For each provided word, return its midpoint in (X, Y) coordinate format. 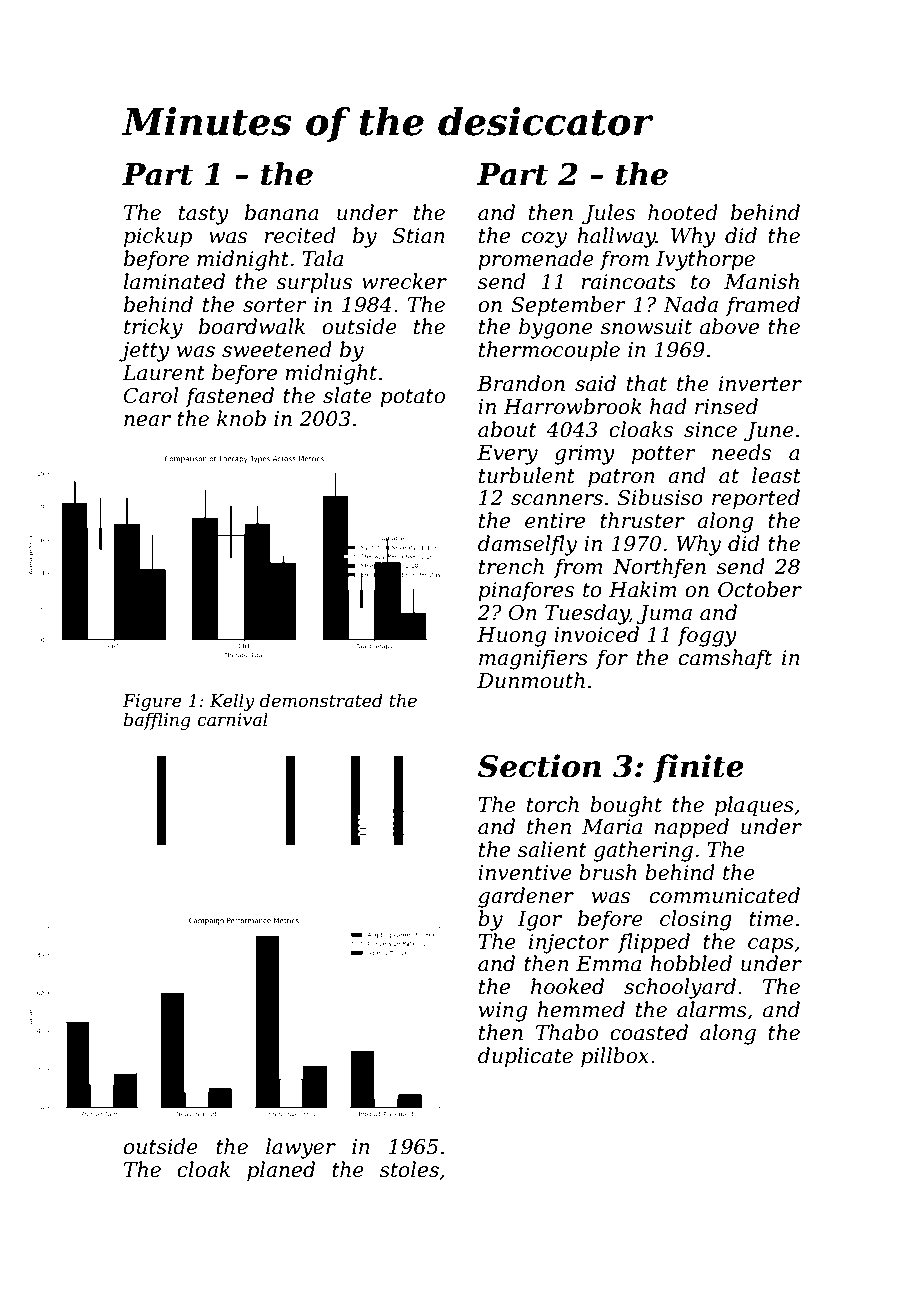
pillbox (615, 1057)
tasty (204, 215)
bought (626, 806)
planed (281, 1171)
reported (756, 499)
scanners (557, 500)
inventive (525, 873)
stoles (409, 1169)
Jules (608, 214)
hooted (683, 212)
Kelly (232, 702)
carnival (232, 719)
